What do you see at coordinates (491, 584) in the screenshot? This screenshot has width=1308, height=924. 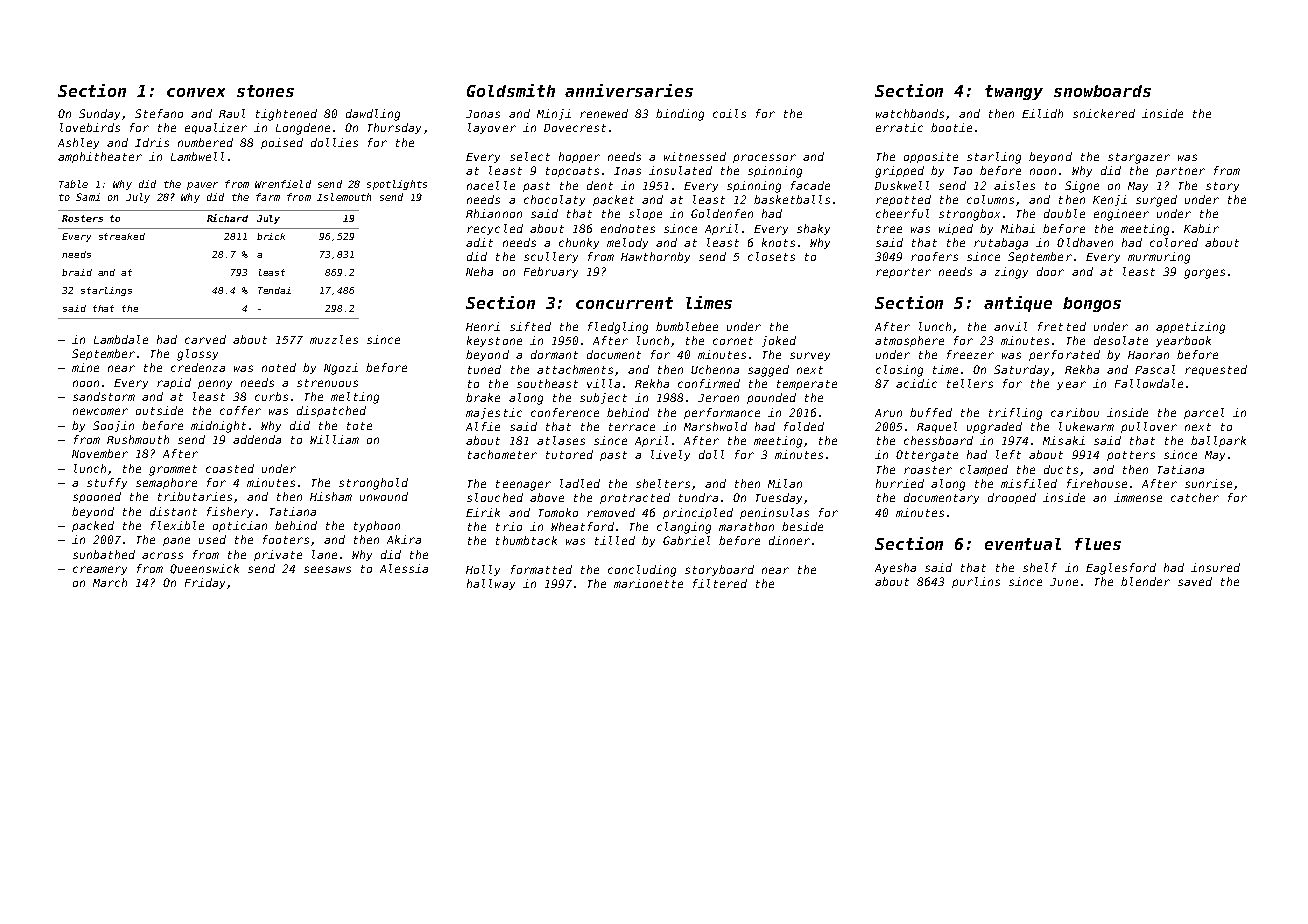 I see `hallway` at bounding box center [491, 584].
